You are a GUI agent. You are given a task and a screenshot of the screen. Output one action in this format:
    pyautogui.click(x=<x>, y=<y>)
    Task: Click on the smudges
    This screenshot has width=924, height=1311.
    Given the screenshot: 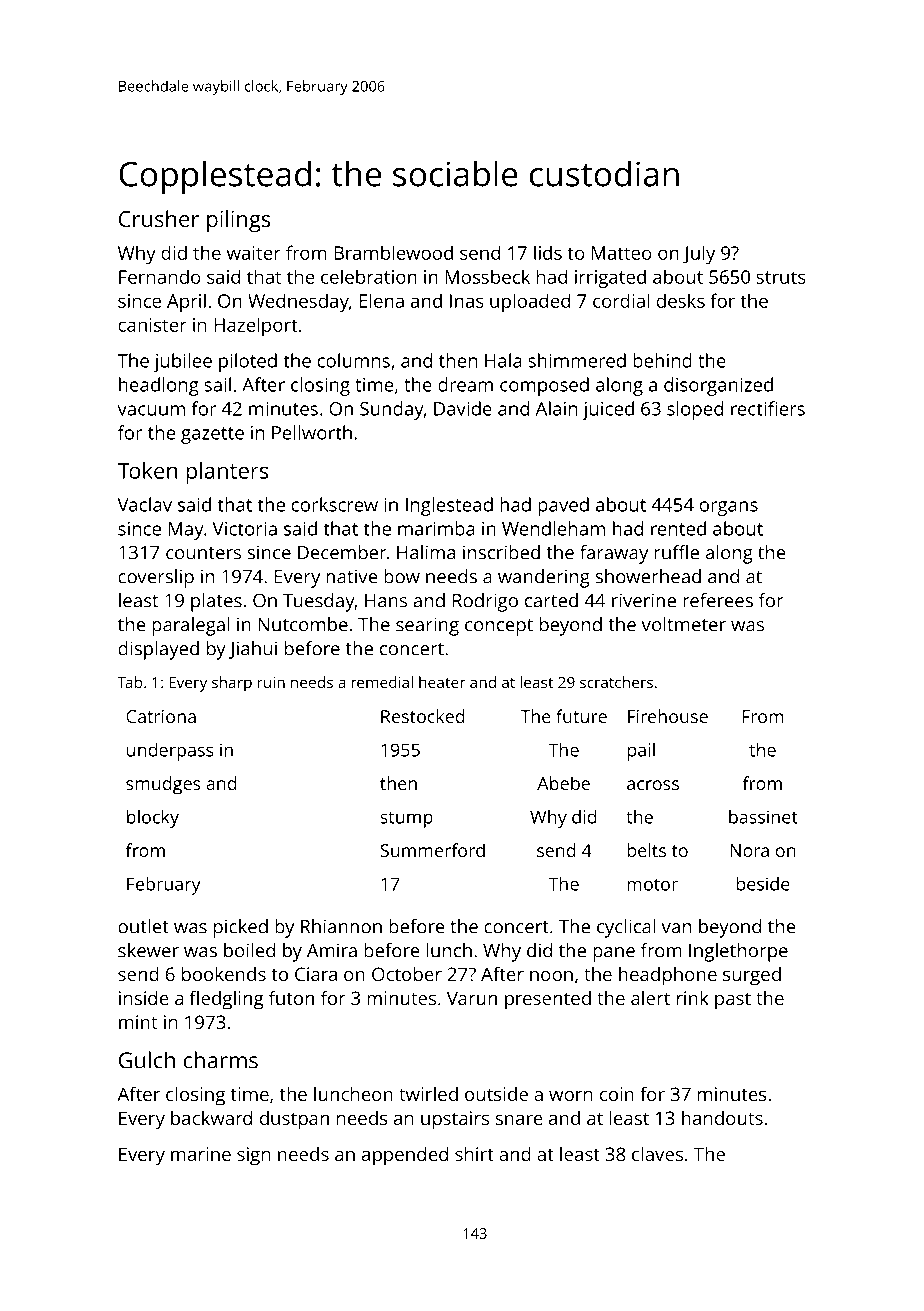 What is the action you would take?
    pyautogui.click(x=163, y=785)
